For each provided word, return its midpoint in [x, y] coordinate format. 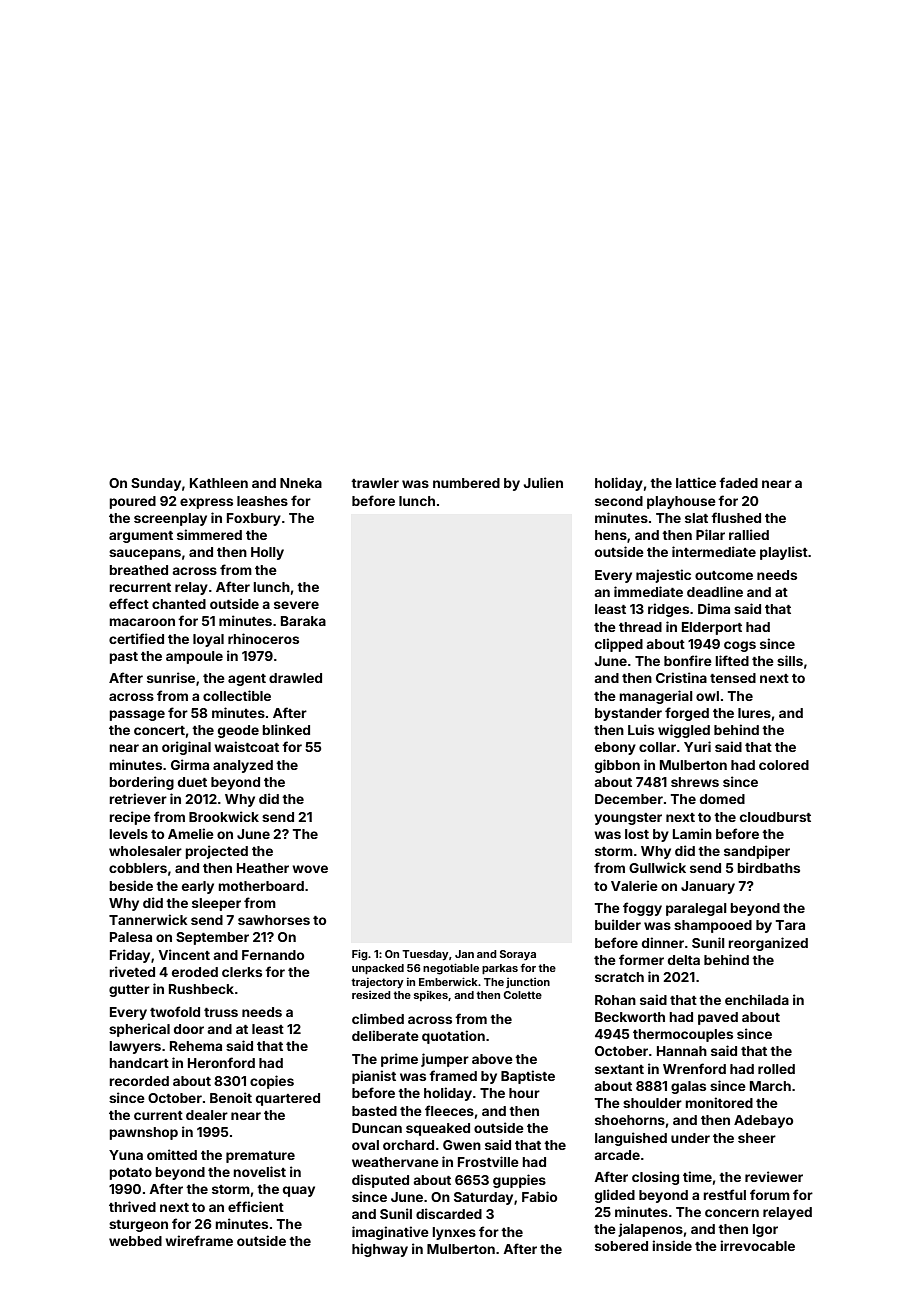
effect [129, 603]
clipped [619, 645]
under [690, 1138]
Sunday [156, 484]
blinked [286, 729]
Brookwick [224, 816]
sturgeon [138, 1226]
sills [790, 660]
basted [374, 1111]
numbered [466, 483]
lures [754, 713]
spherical [139, 1030]
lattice [696, 482]
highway [380, 1250]
